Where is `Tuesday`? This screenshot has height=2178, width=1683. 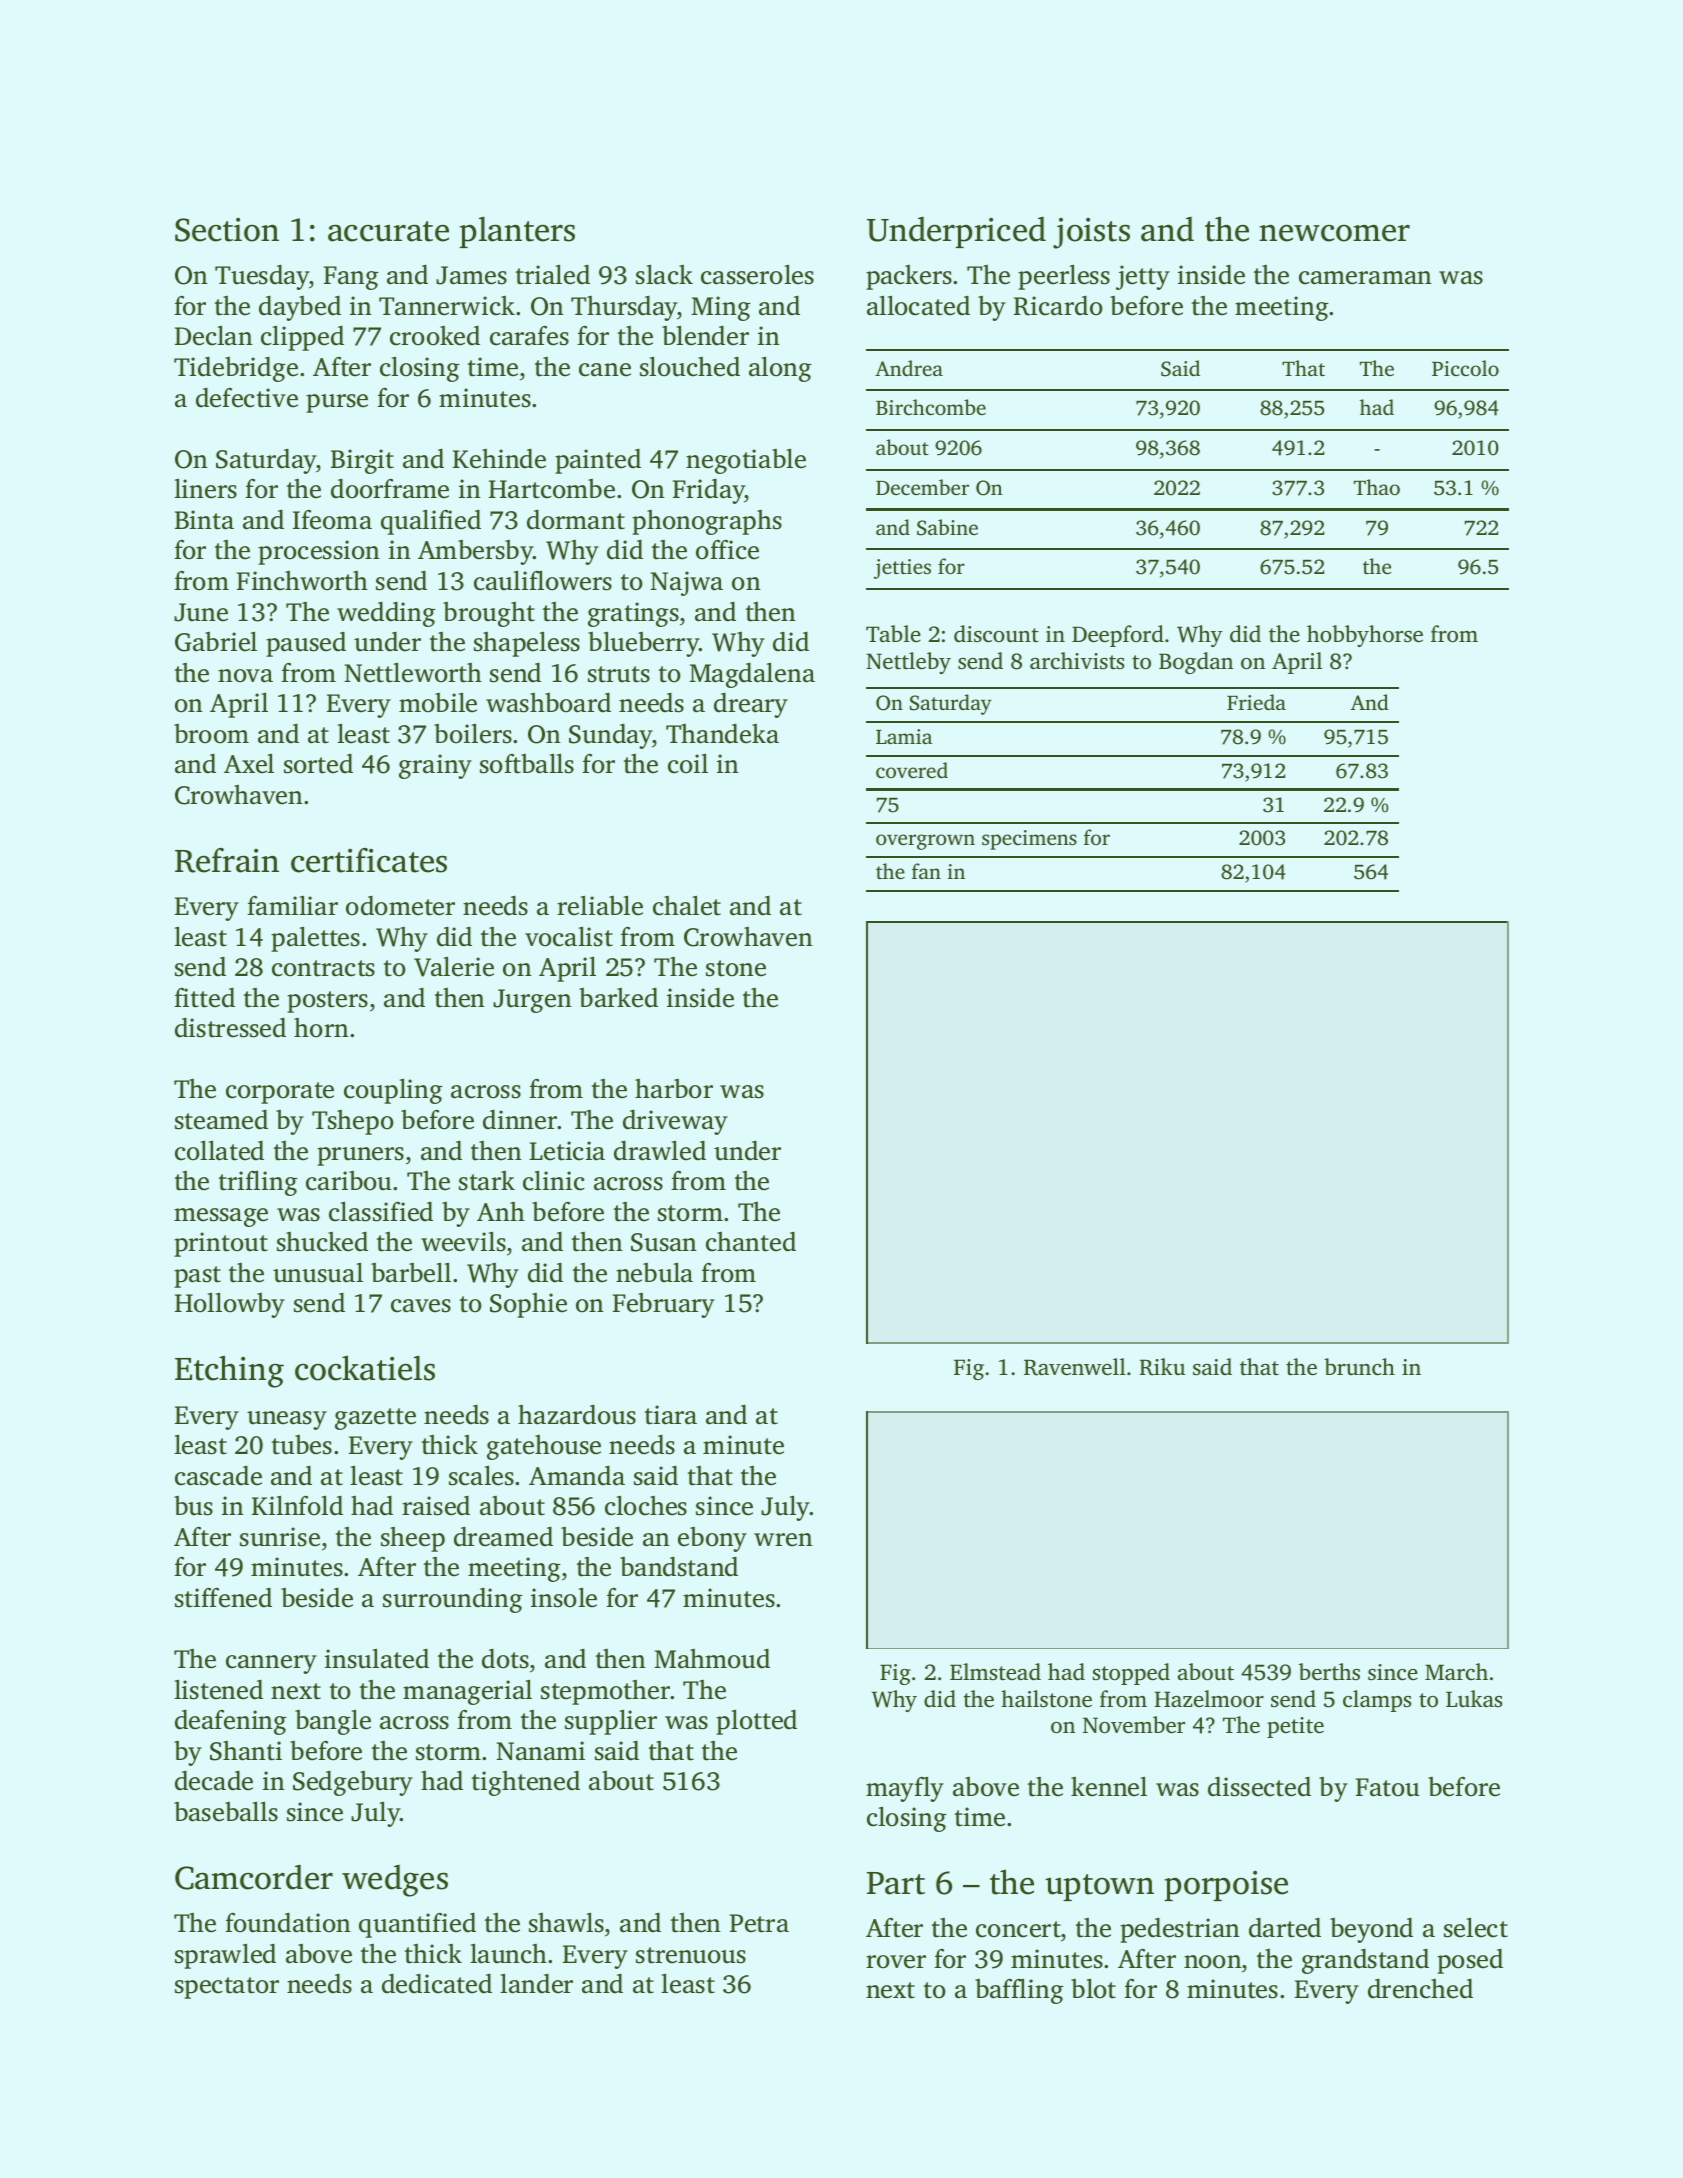 Tuesday is located at coordinates (262, 277).
